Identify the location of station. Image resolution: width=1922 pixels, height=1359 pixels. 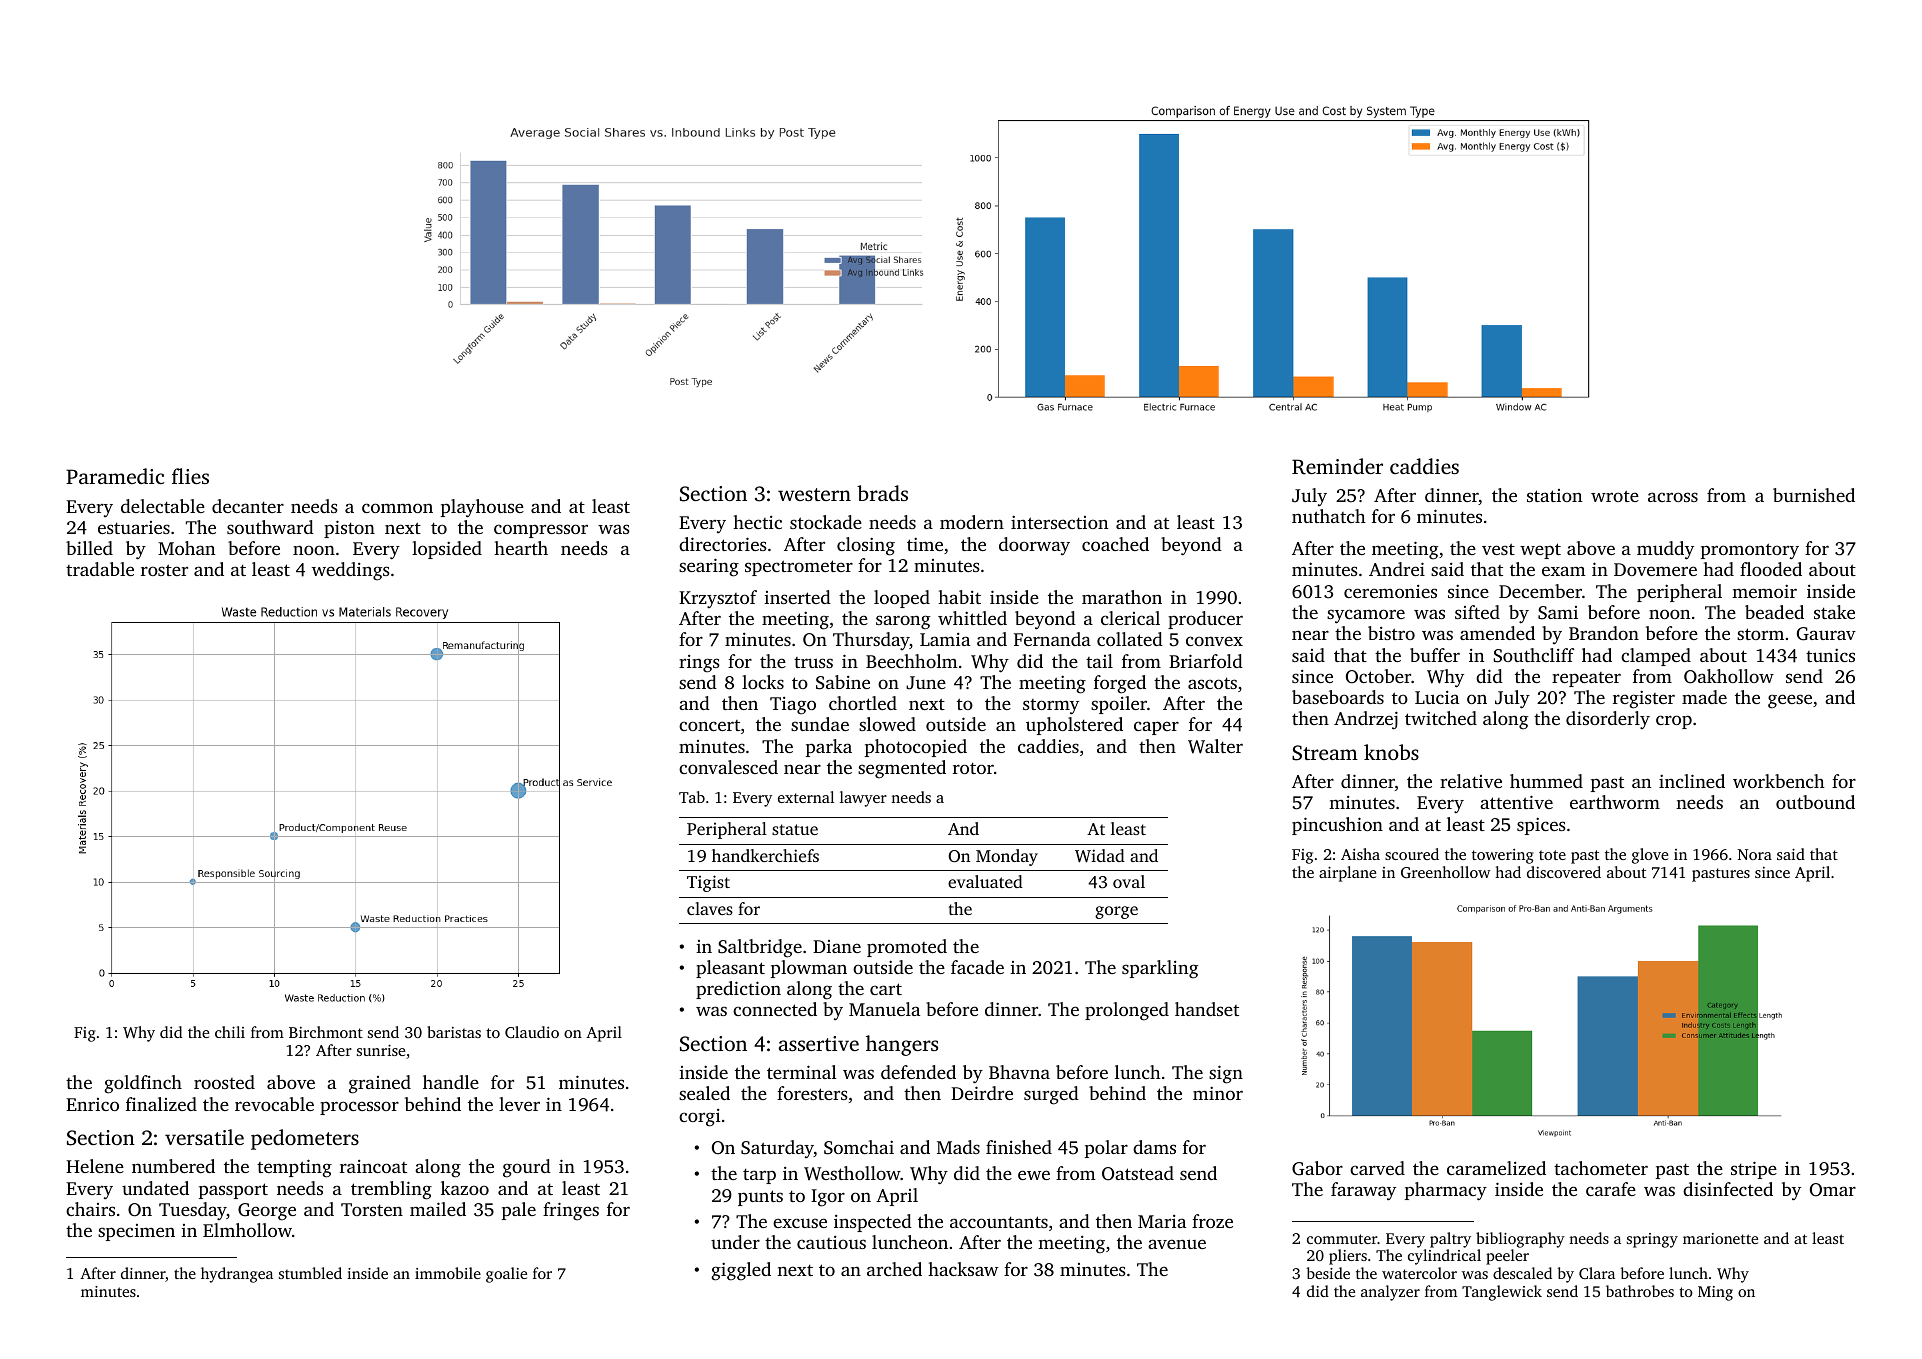
(1554, 495).
